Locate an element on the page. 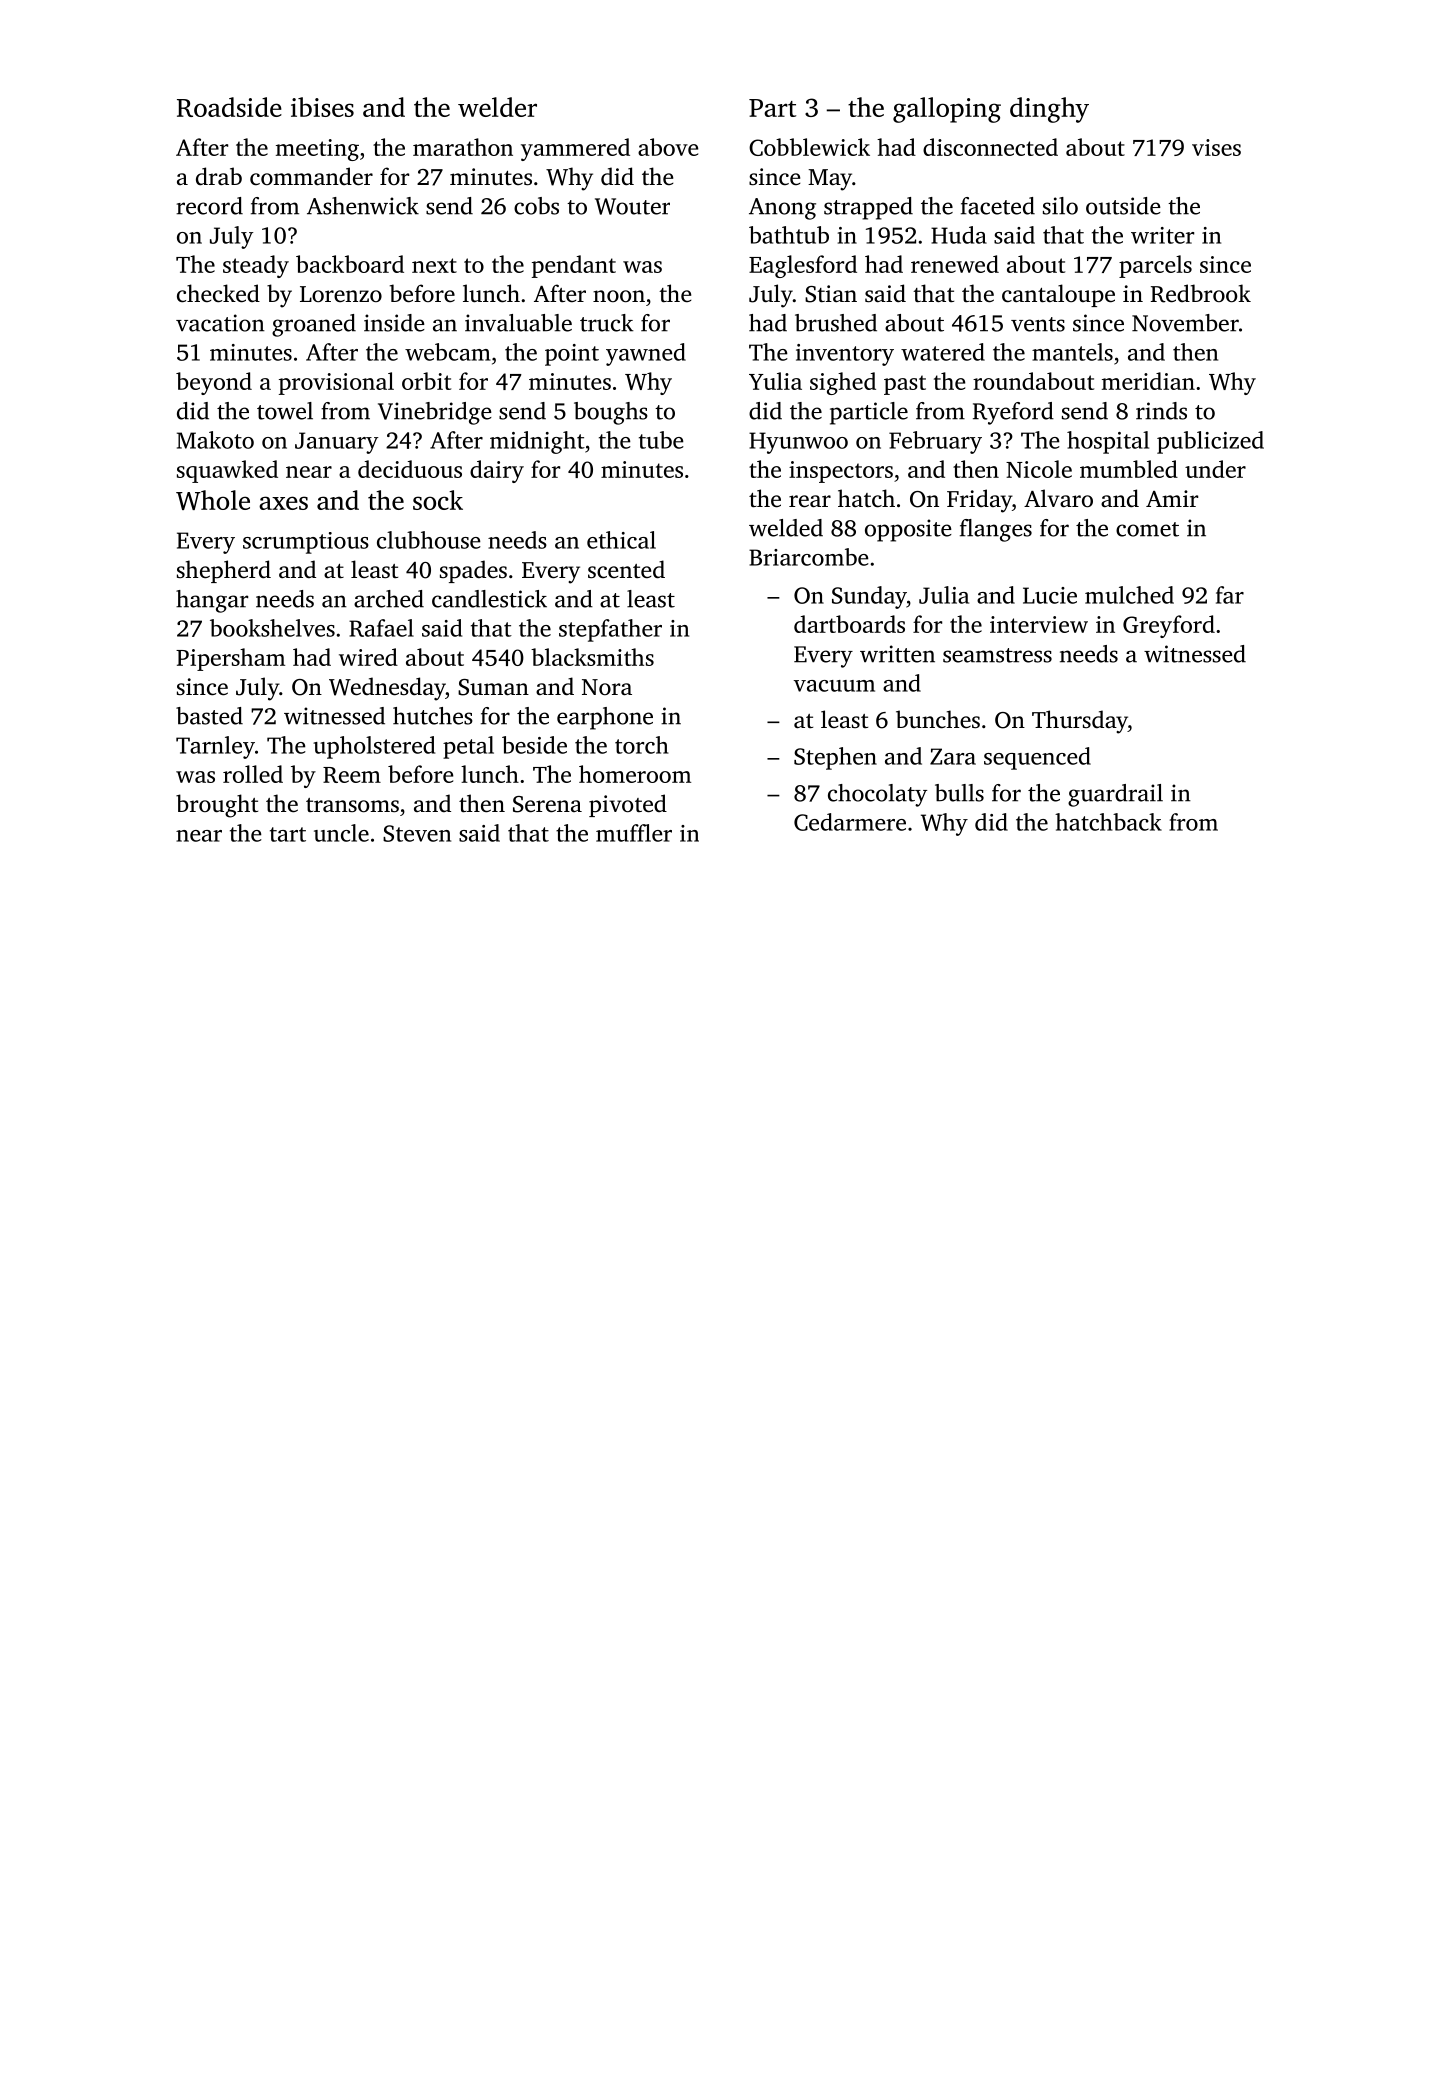 This document has height=2100, width=1450. checked is located at coordinates (218, 293).
